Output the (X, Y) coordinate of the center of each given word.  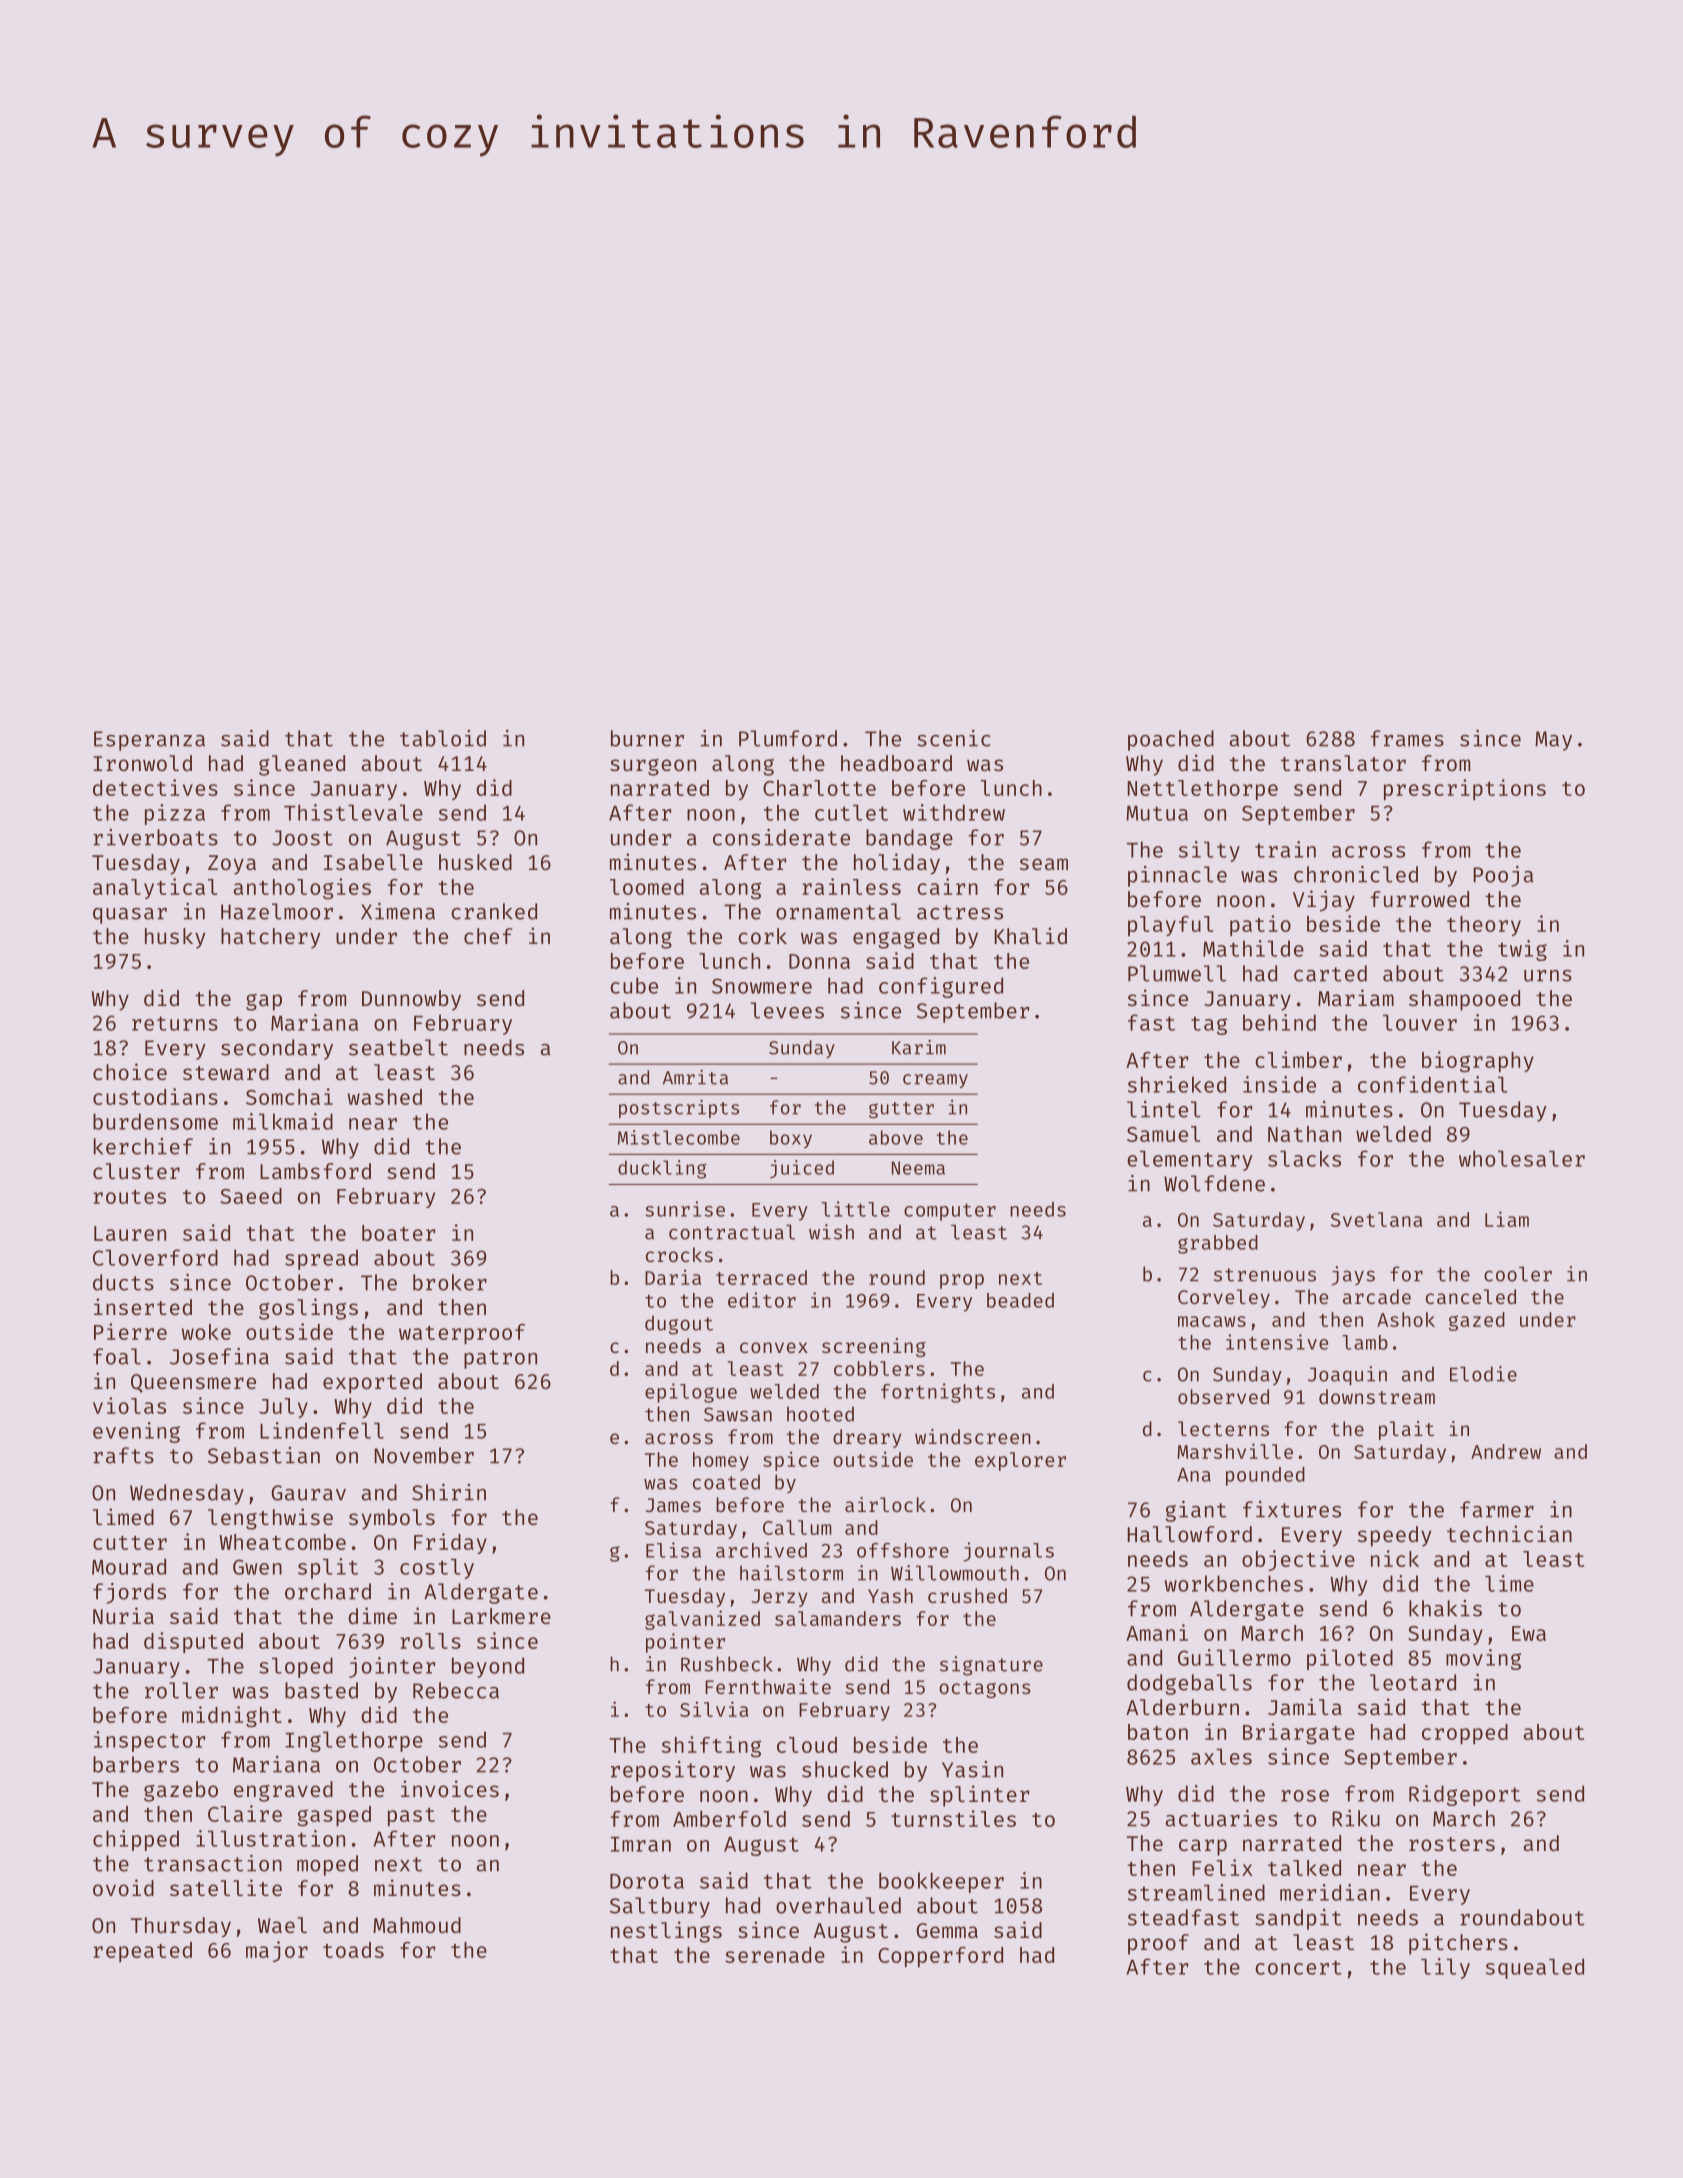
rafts (123, 1455)
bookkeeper (941, 1882)
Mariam (1356, 997)
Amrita (695, 1077)
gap (264, 1002)
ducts (123, 1282)
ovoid (123, 1887)
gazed (1477, 1321)
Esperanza (149, 741)
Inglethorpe (354, 1741)
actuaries (1221, 1818)
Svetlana (1376, 1219)
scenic (953, 738)
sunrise (685, 1209)
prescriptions (1465, 789)
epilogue (691, 1393)
